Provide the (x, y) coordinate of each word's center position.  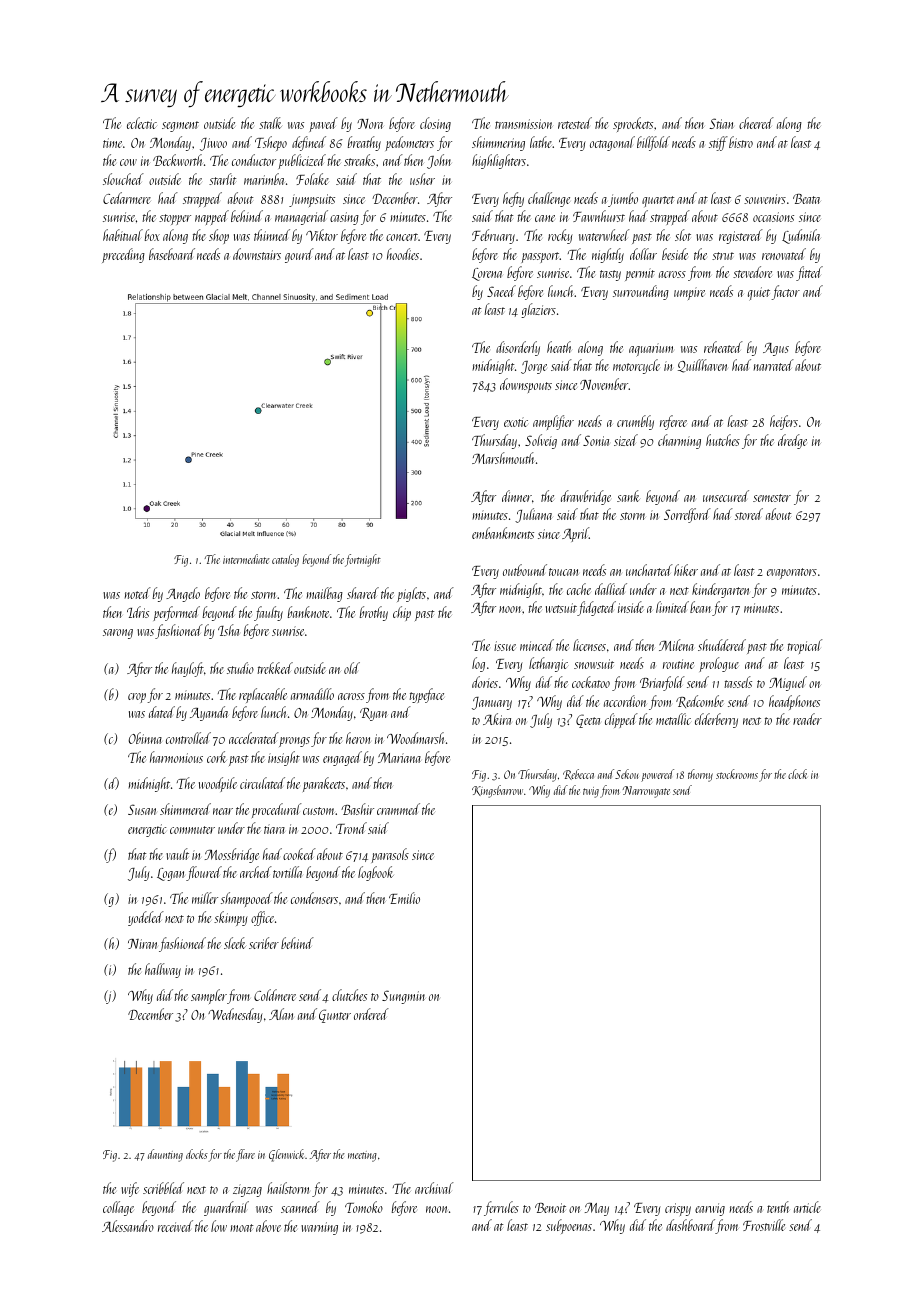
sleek (235, 943)
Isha (228, 630)
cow (128, 162)
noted (138, 593)
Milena (676, 645)
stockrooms (737, 774)
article (807, 1207)
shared (363, 593)
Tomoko (364, 1207)
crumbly (635, 422)
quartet (658, 201)
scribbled (163, 1188)
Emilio (404, 898)
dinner (517, 496)
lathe (541, 142)
